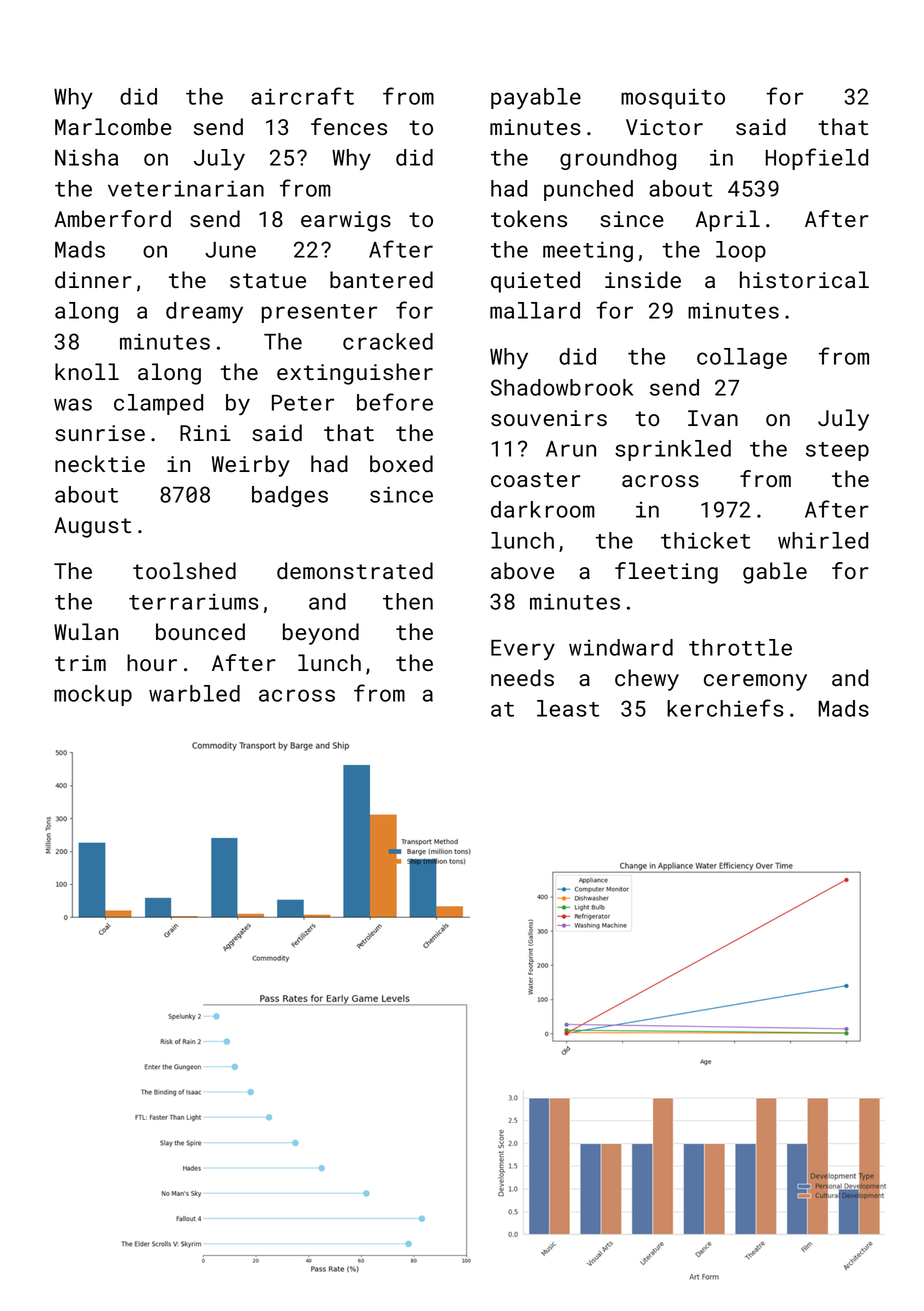 The height and width of the screenshot is (1311, 924). Describe the element at coordinates (302, 96) in the screenshot. I see `aircraft` at that location.
